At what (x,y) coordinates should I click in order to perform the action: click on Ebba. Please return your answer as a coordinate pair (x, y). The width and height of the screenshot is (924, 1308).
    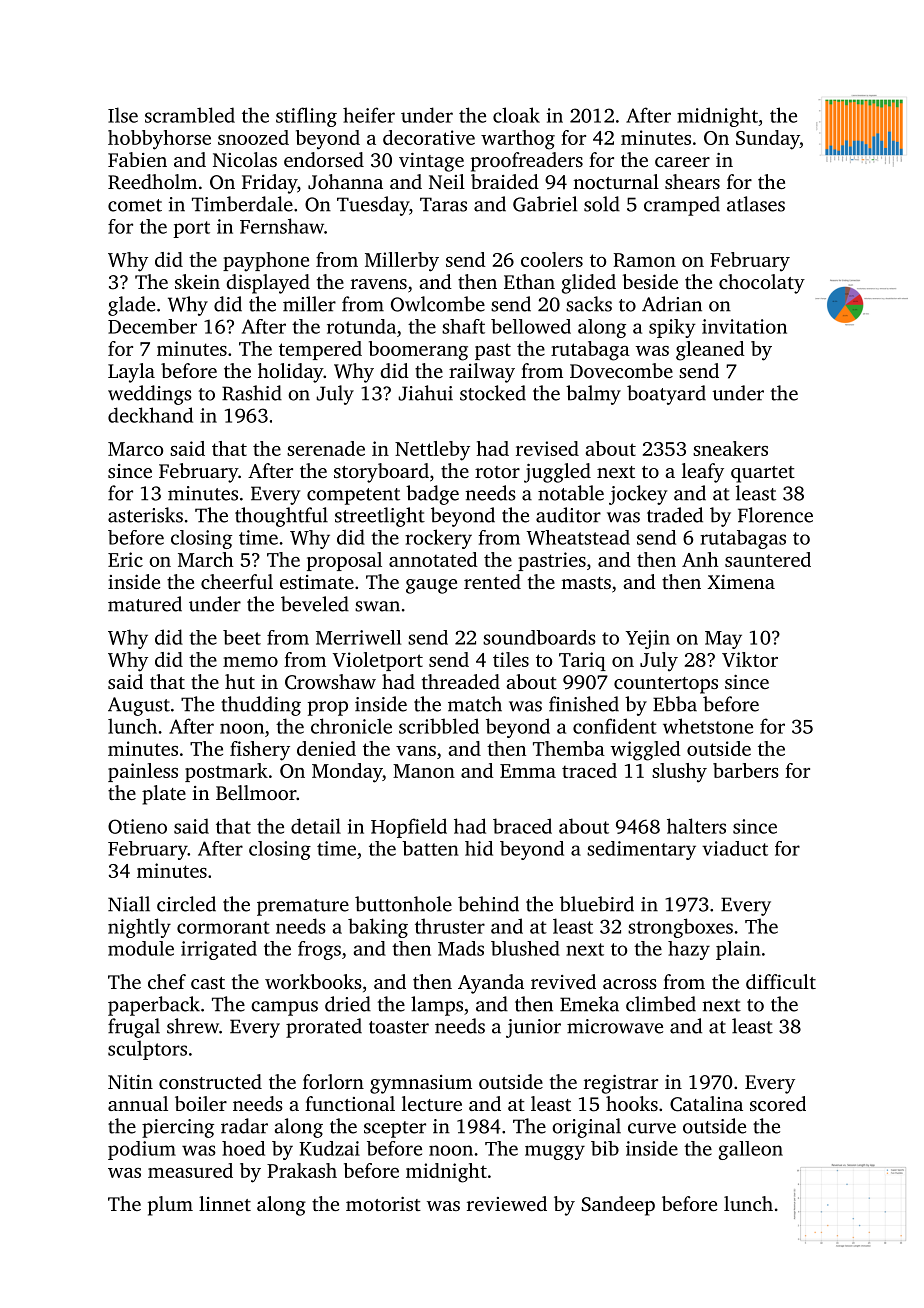
    Looking at the image, I should click on (675, 704).
